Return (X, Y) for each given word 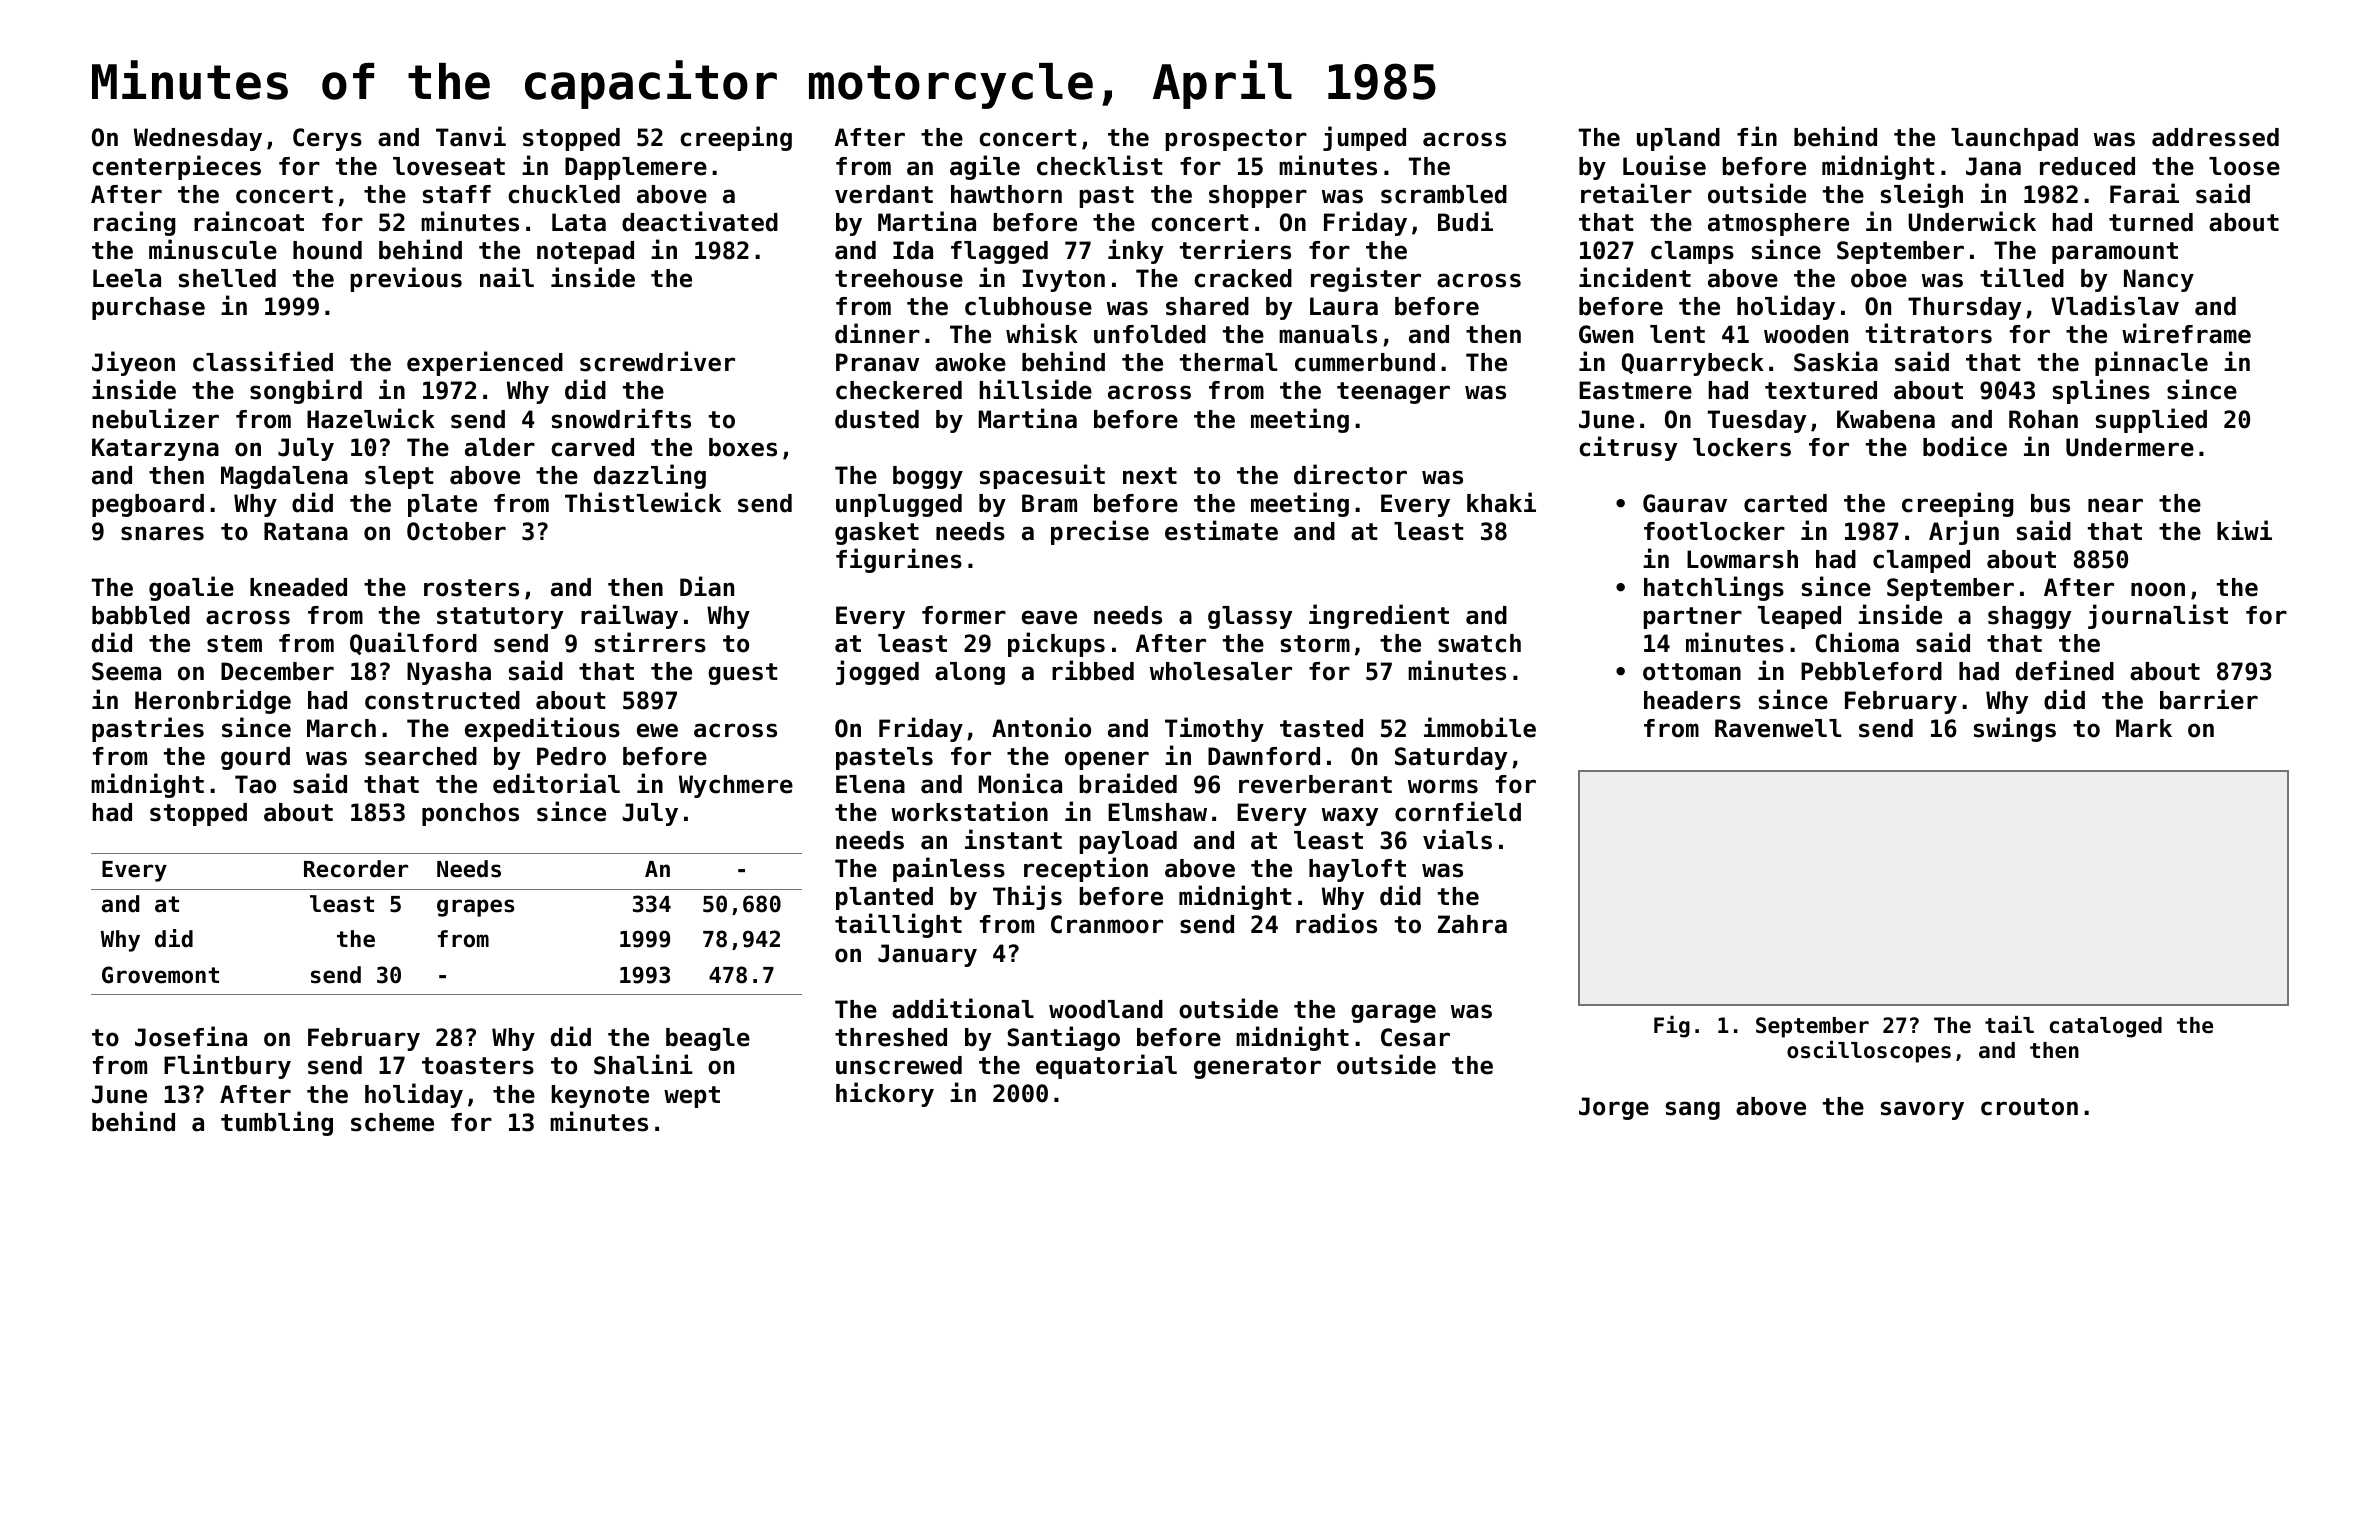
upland (1678, 139)
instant (1013, 839)
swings (2015, 729)
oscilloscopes (1869, 1052)
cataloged (2106, 1027)
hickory (885, 1094)
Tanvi (471, 136)
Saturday (1451, 758)
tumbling (277, 1123)
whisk (1042, 333)
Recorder (356, 869)
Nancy (2159, 280)
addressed (2215, 137)
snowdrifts (621, 418)
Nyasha (449, 673)
